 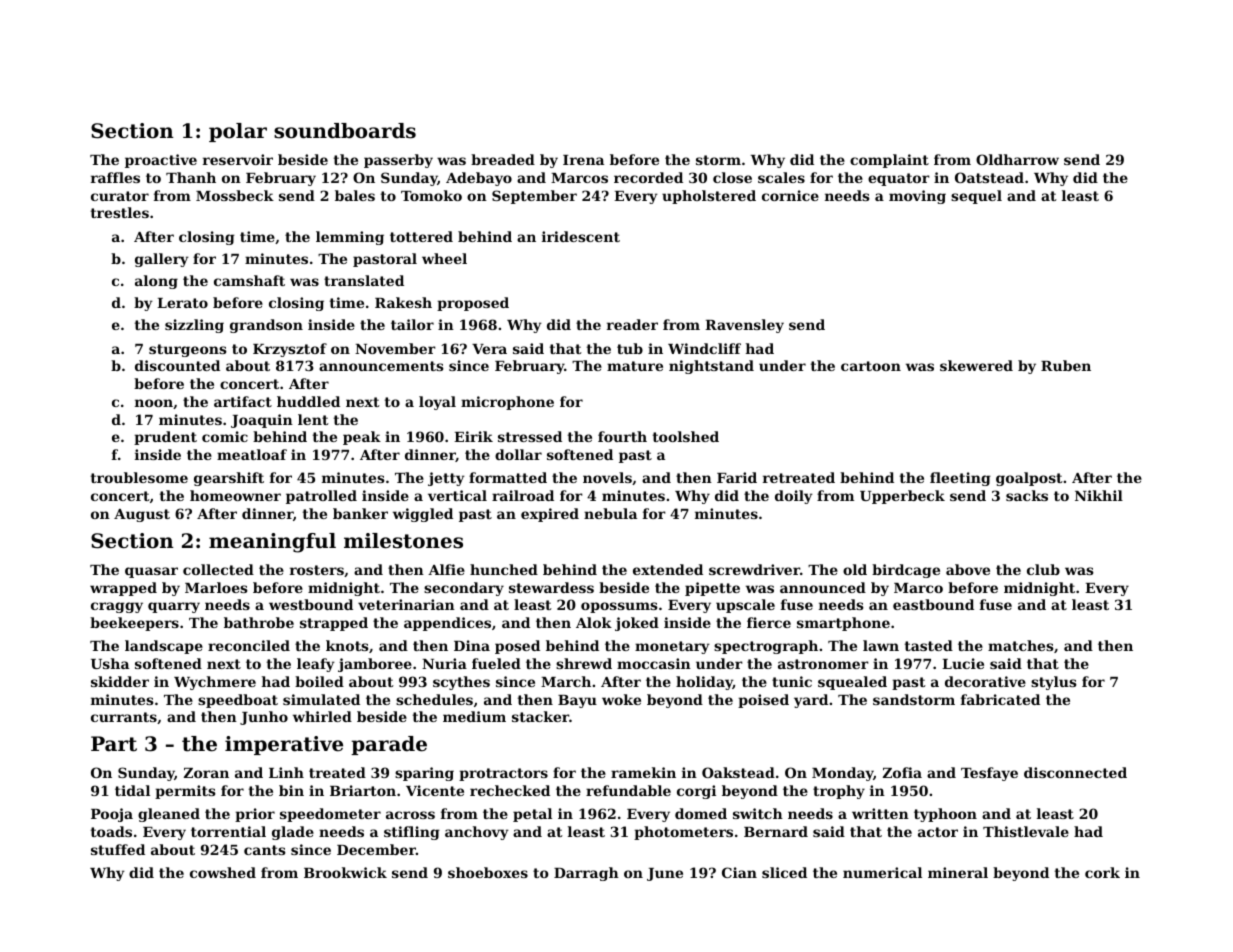 What do you see at coordinates (889, 161) in the screenshot?
I see `complaint` at bounding box center [889, 161].
